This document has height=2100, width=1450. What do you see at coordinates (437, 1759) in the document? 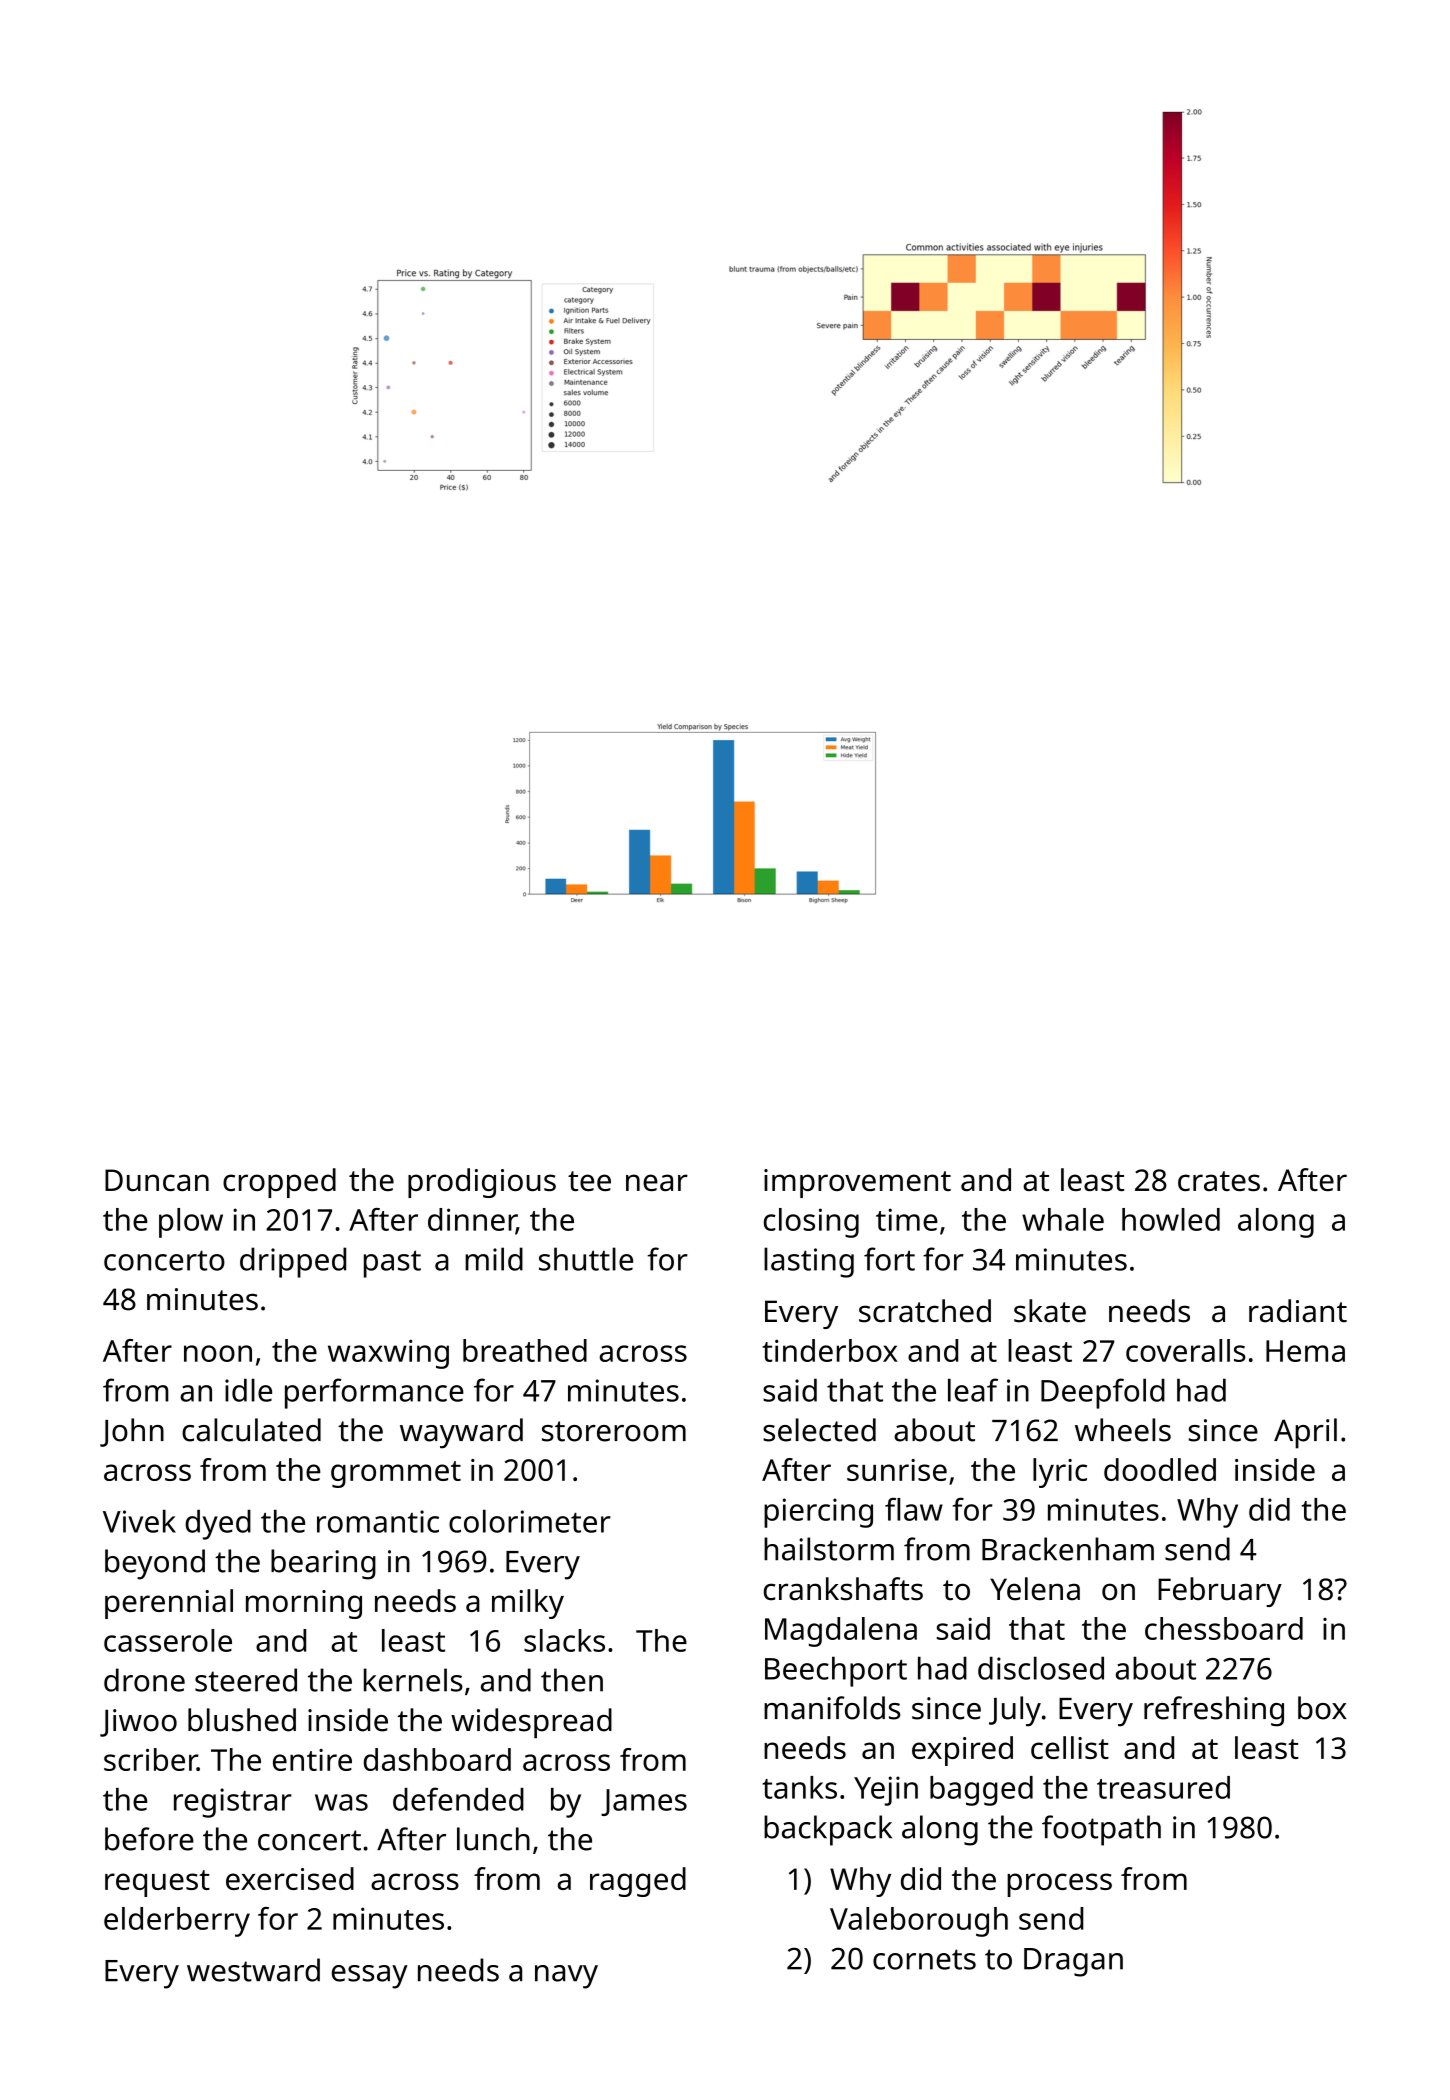
I see `dashboard` at bounding box center [437, 1759].
